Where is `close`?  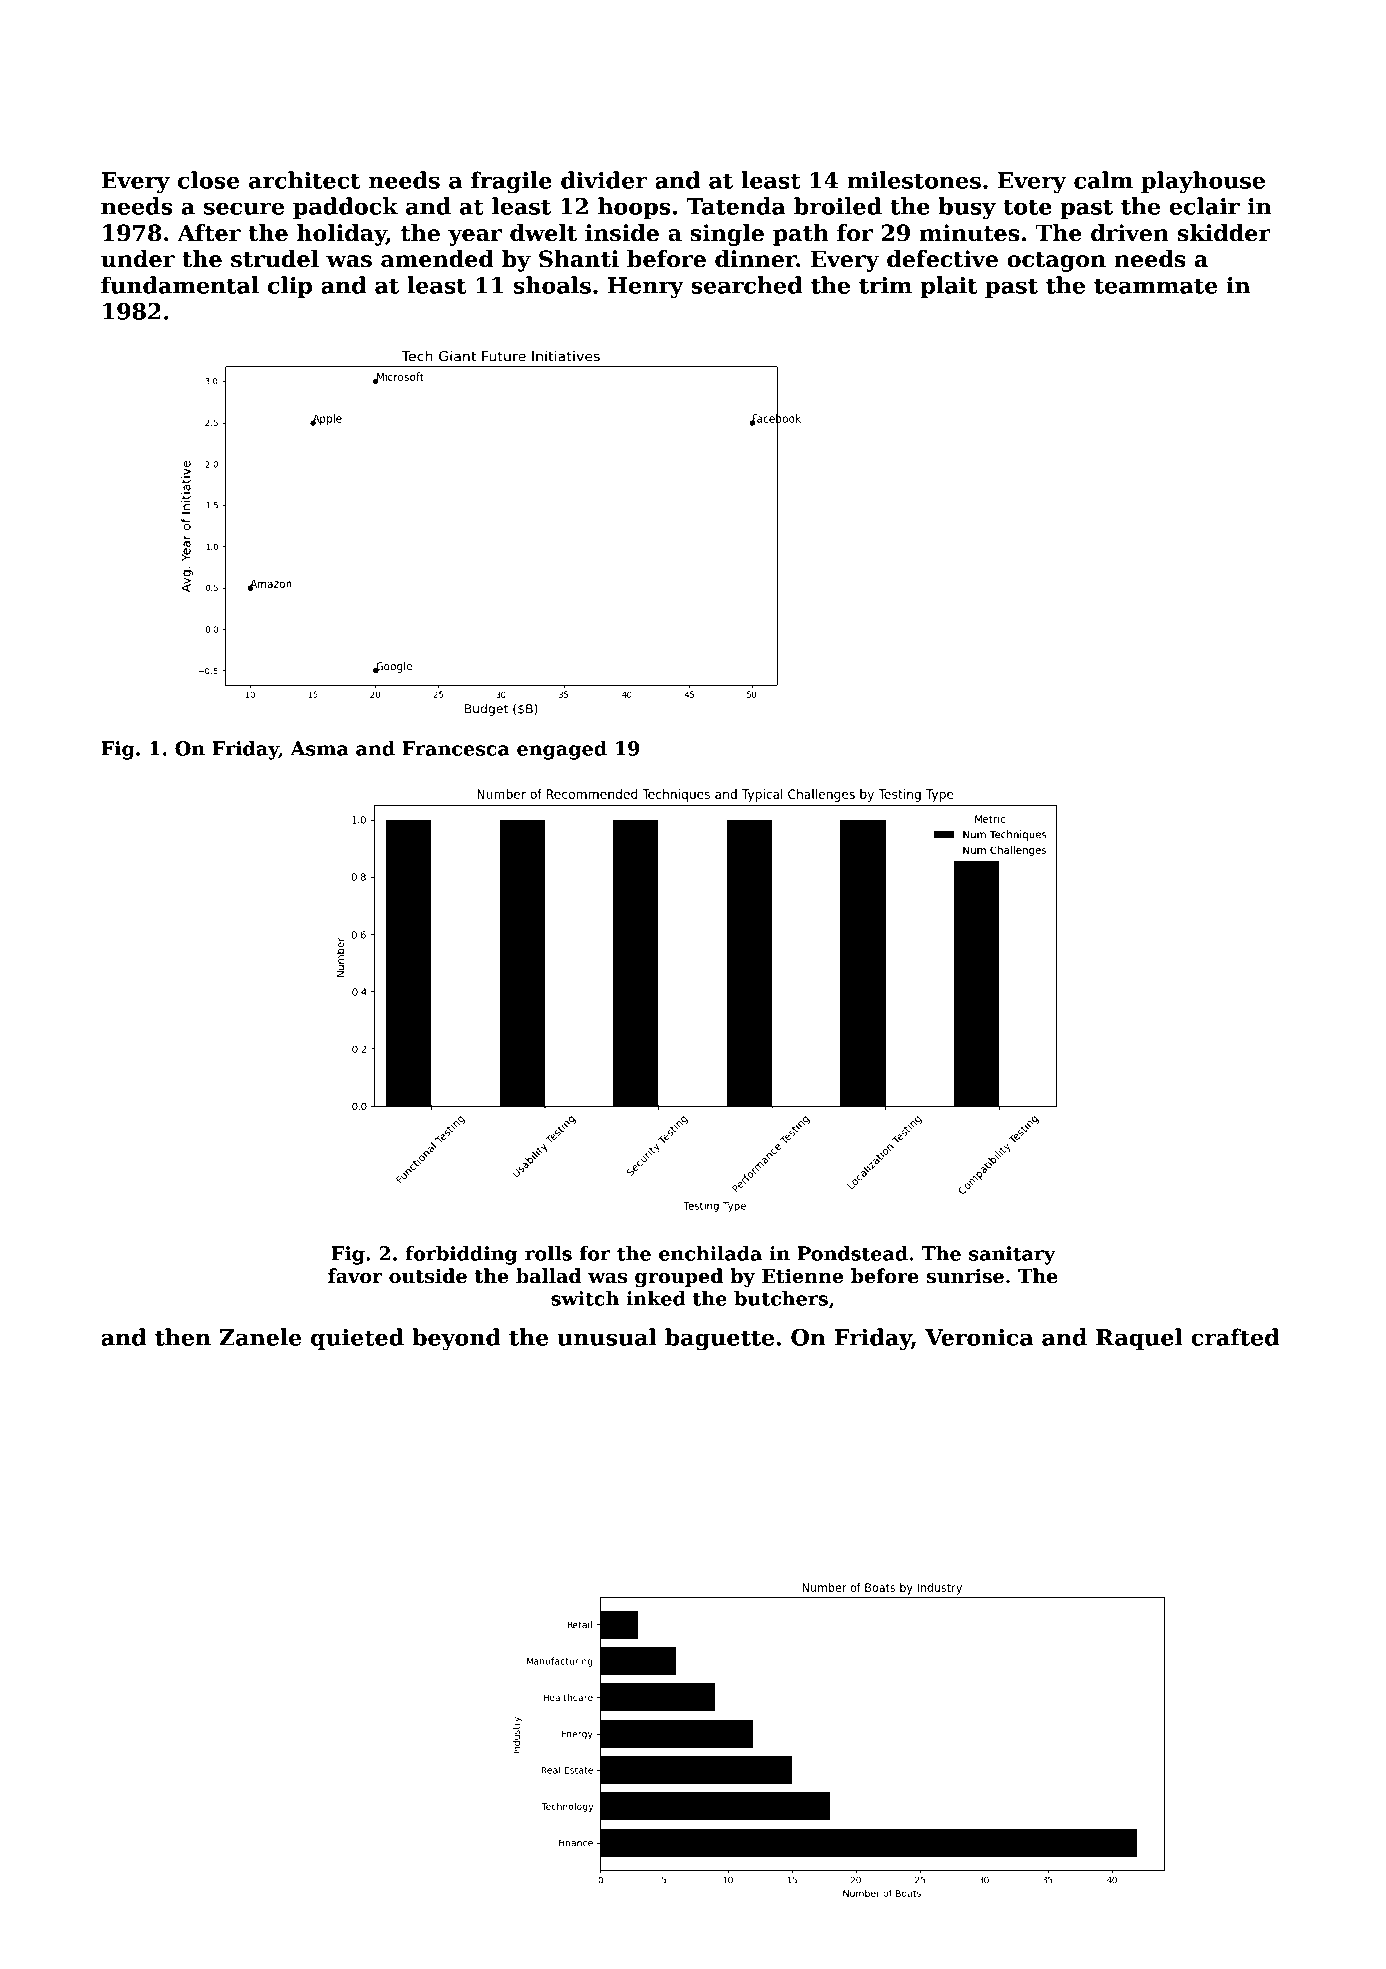 close is located at coordinates (209, 180).
